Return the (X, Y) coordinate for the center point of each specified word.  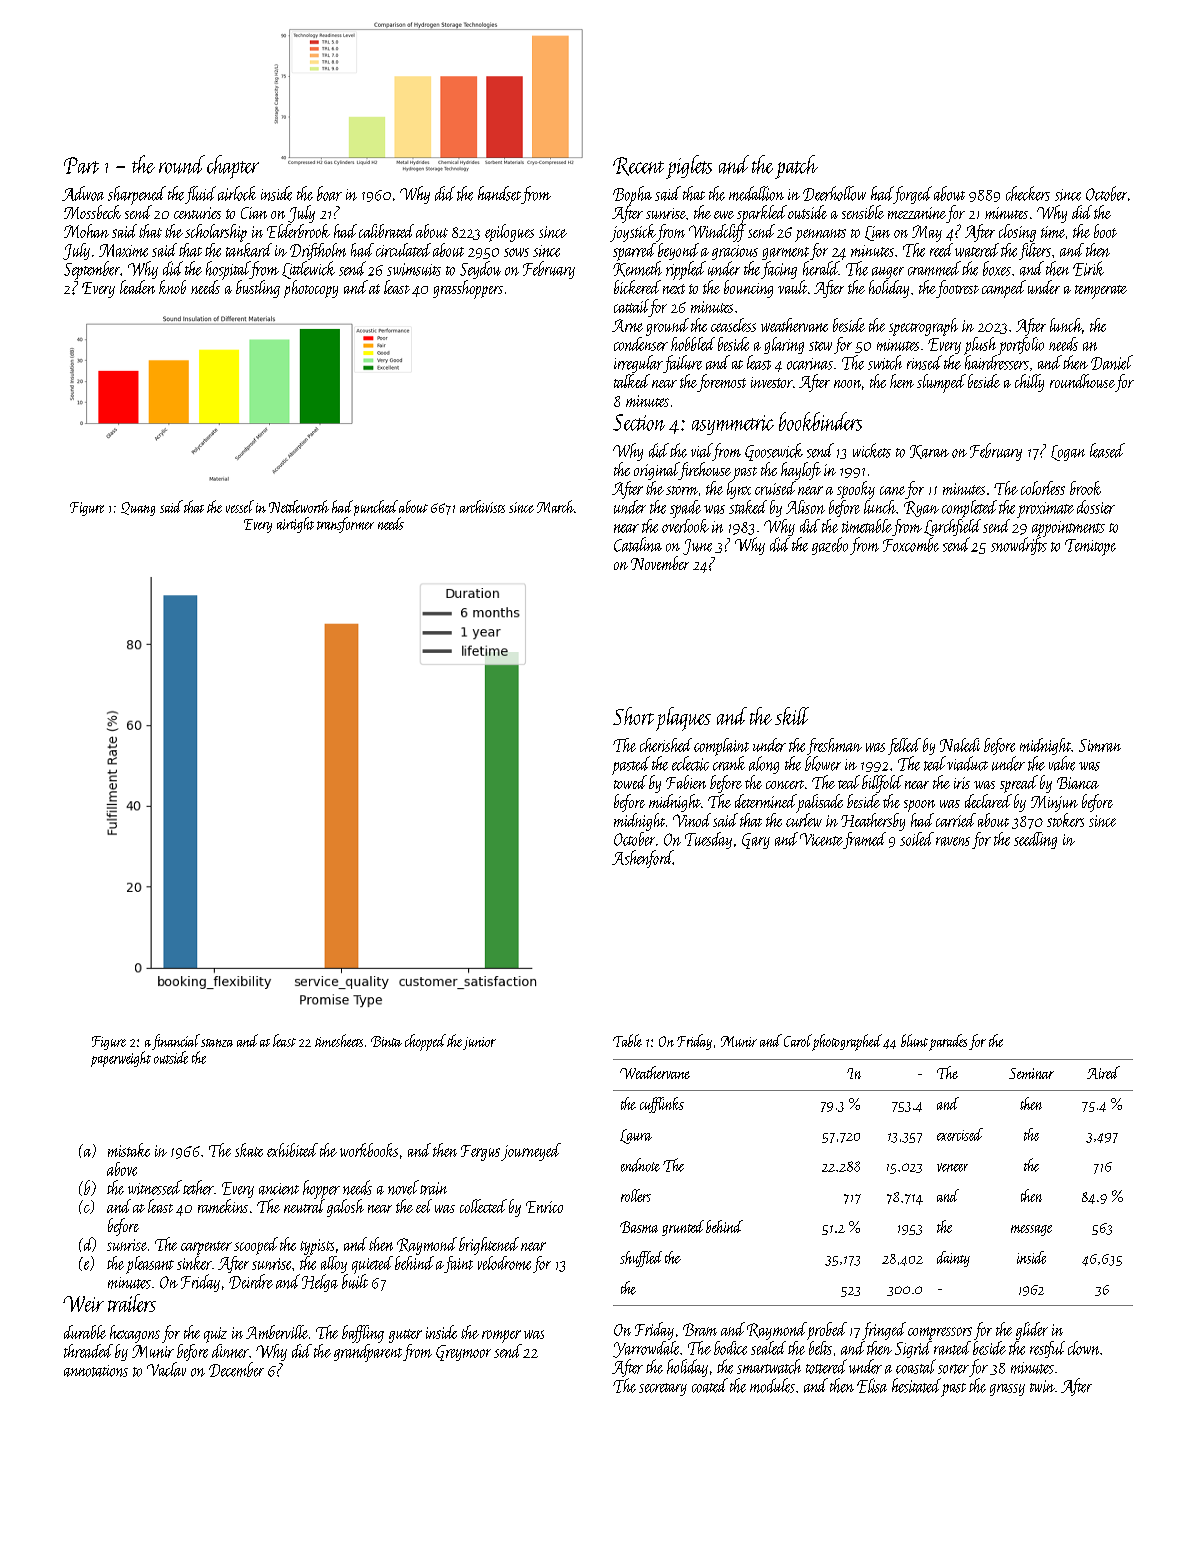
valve (1062, 763)
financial (176, 1042)
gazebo (830, 546)
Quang (138, 509)
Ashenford (642, 859)
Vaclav (166, 1369)
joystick (633, 233)
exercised (960, 1134)
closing (1017, 233)
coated (710, 1385)
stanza (217, 1043)
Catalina (638, 544)
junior (479, 1043)
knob (172, 287)
